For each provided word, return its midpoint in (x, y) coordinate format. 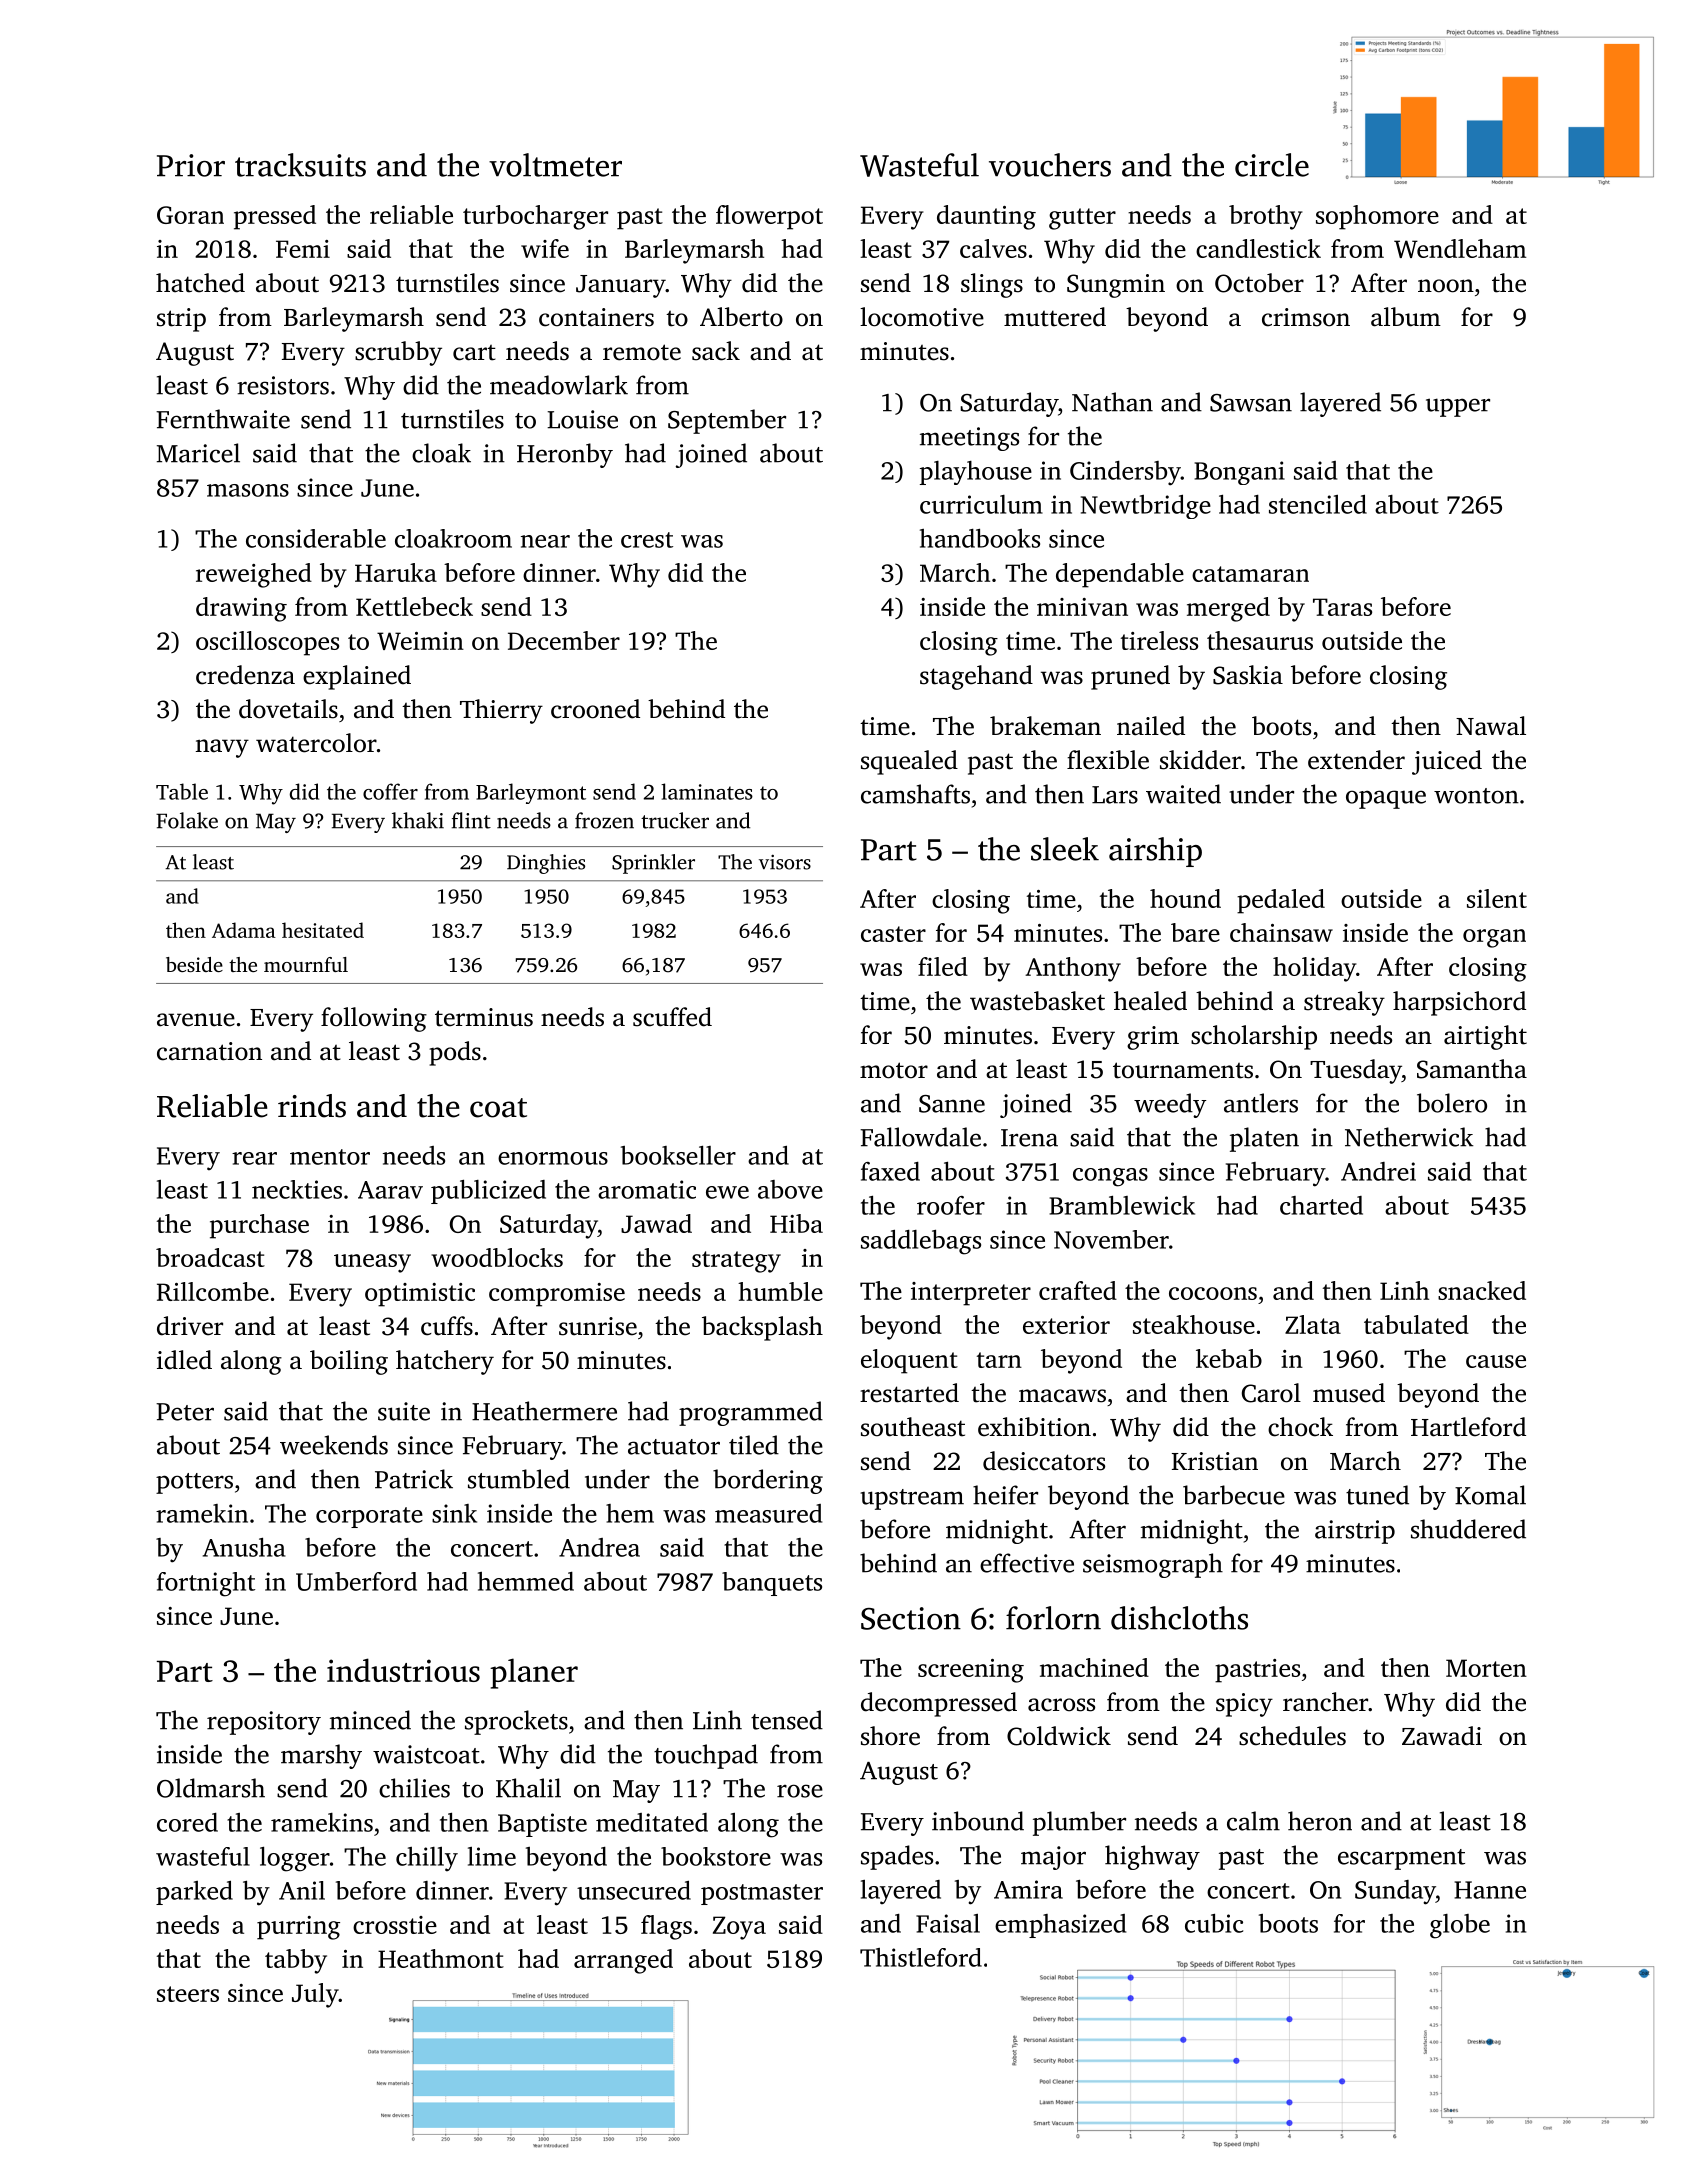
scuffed (672, 1017)
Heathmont (441, 1958)
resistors (283, 385)
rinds (312, 1106)
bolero (1452, 1103)
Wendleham (1460, 248)
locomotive (922, 317)
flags (666, 1927)
